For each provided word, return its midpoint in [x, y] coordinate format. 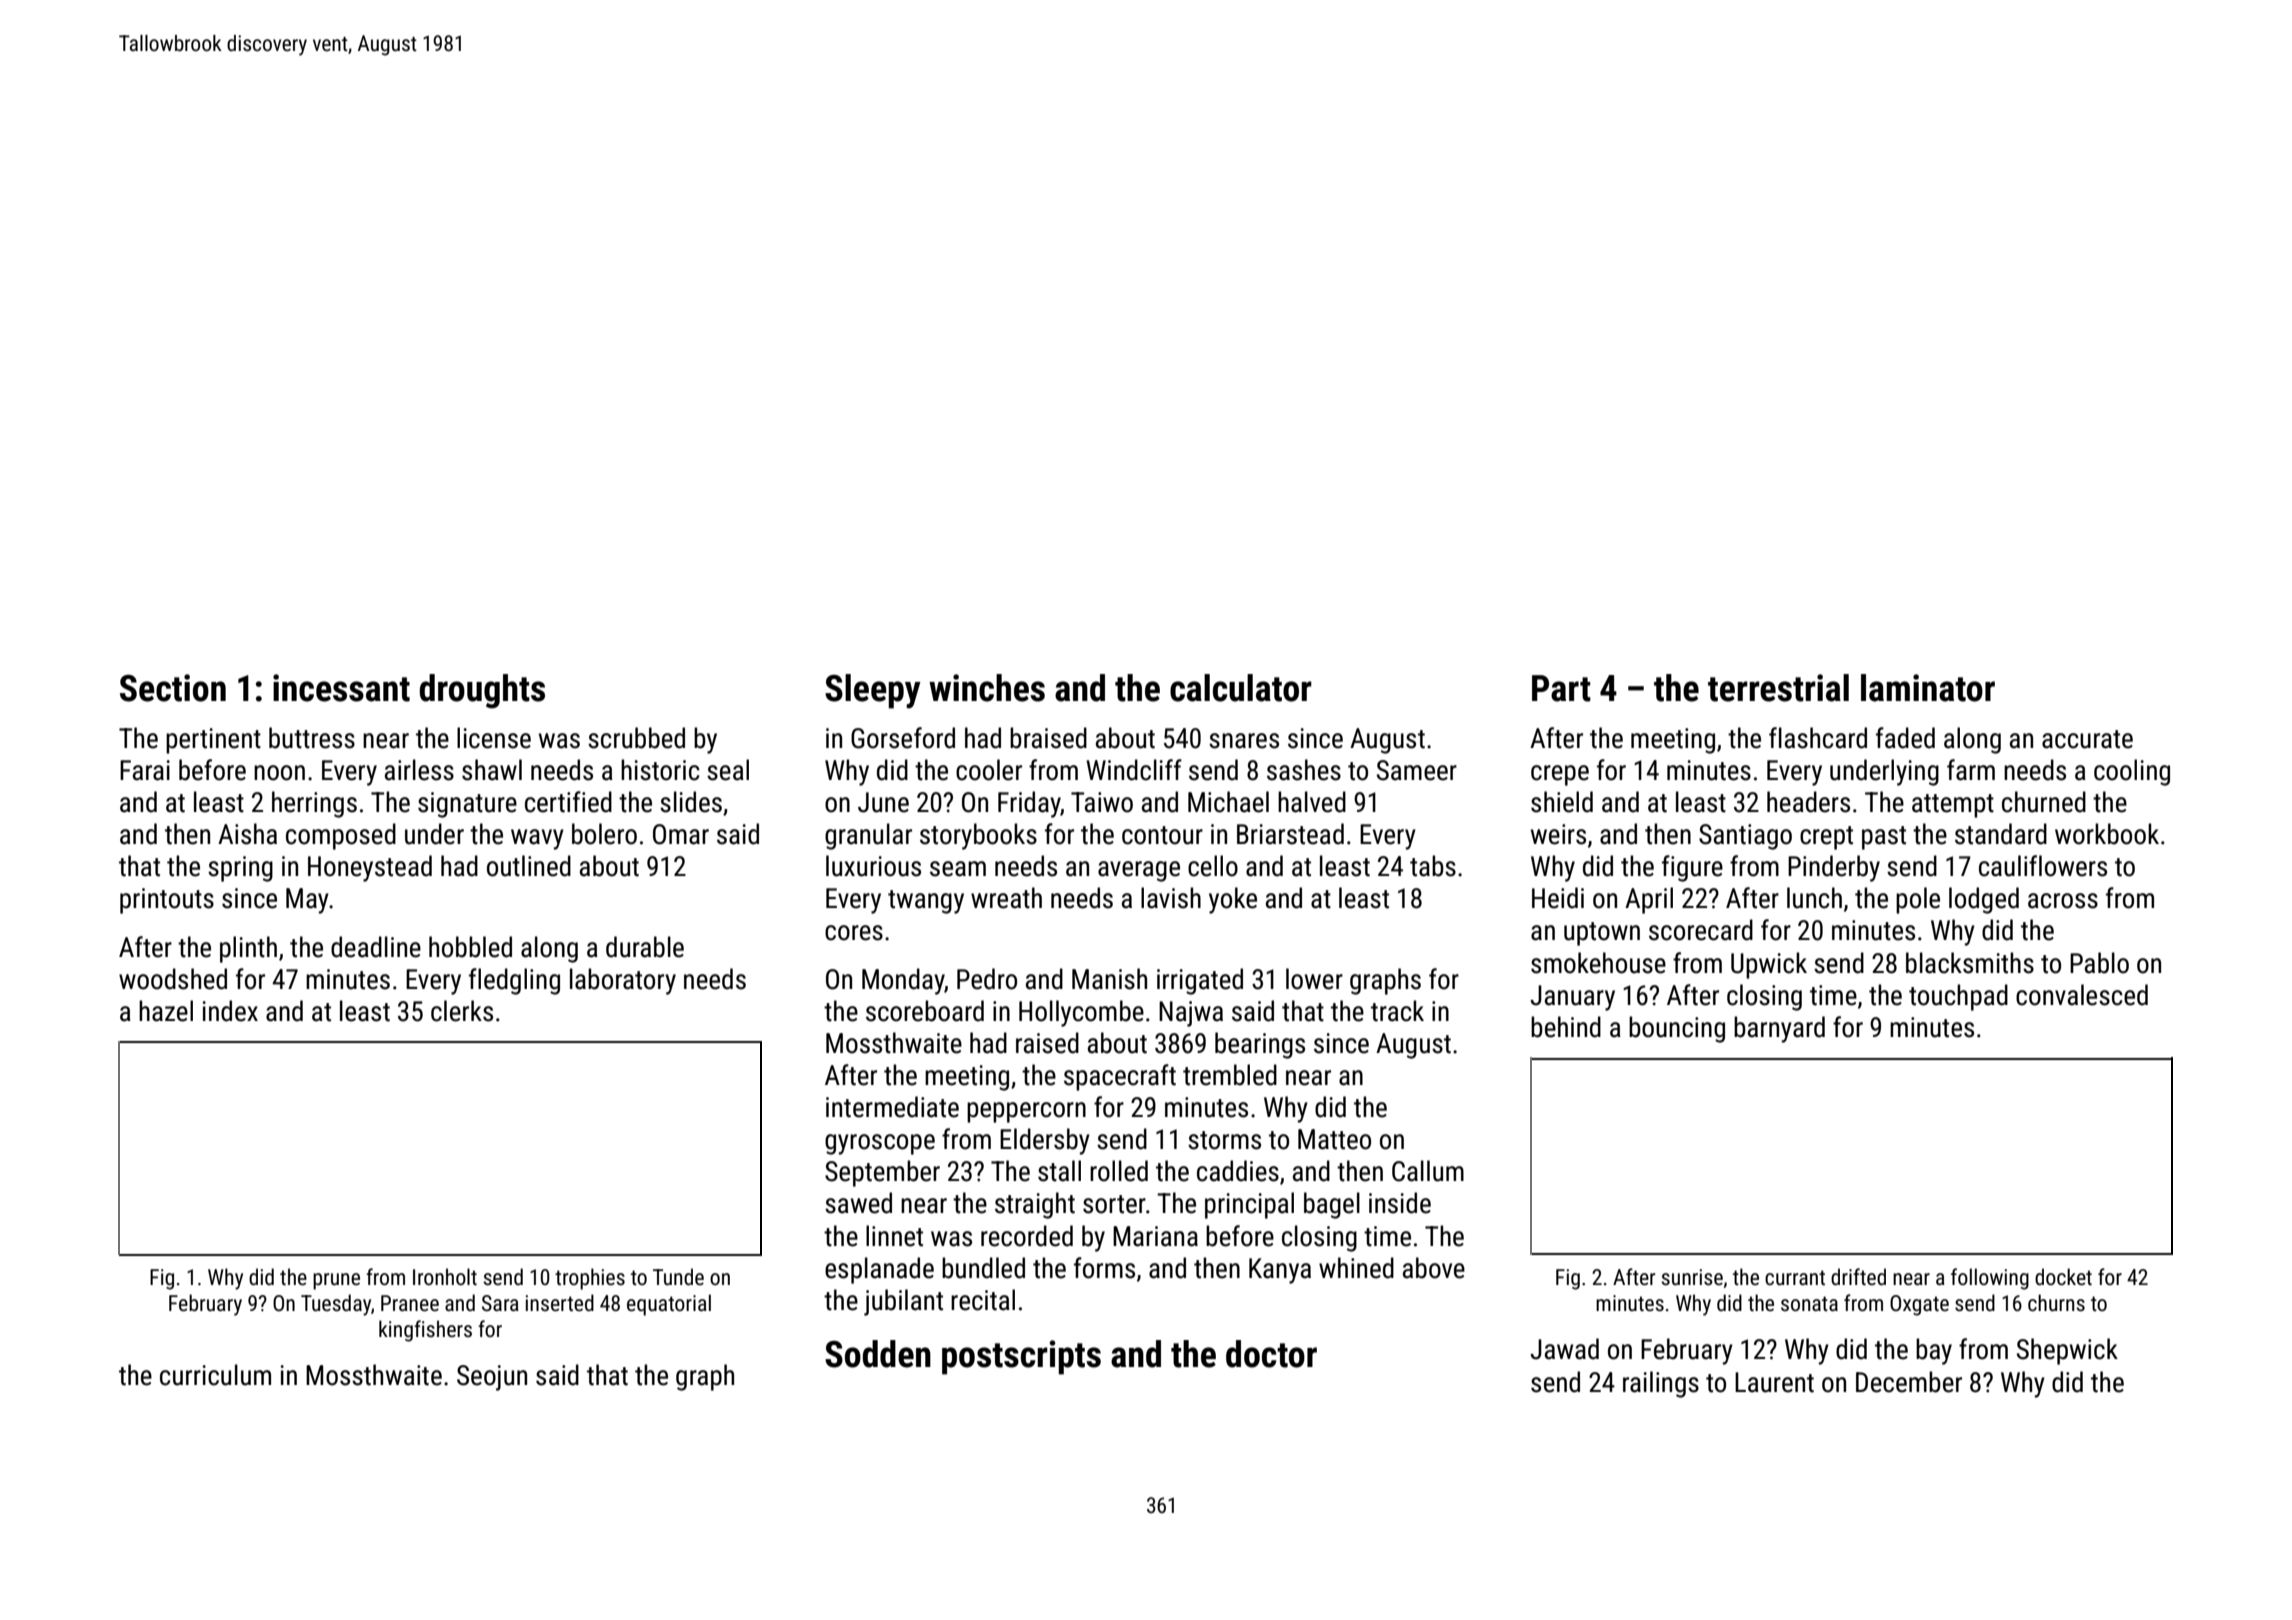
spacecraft [1120, 1077]
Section [173, 688]
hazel [166, 1011]
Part [1561, 688]
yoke [1233, 900]
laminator [1928, 688]
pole [1918, 900]
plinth [248, 949]
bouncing [1677, 1029]
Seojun [492, 1378]
